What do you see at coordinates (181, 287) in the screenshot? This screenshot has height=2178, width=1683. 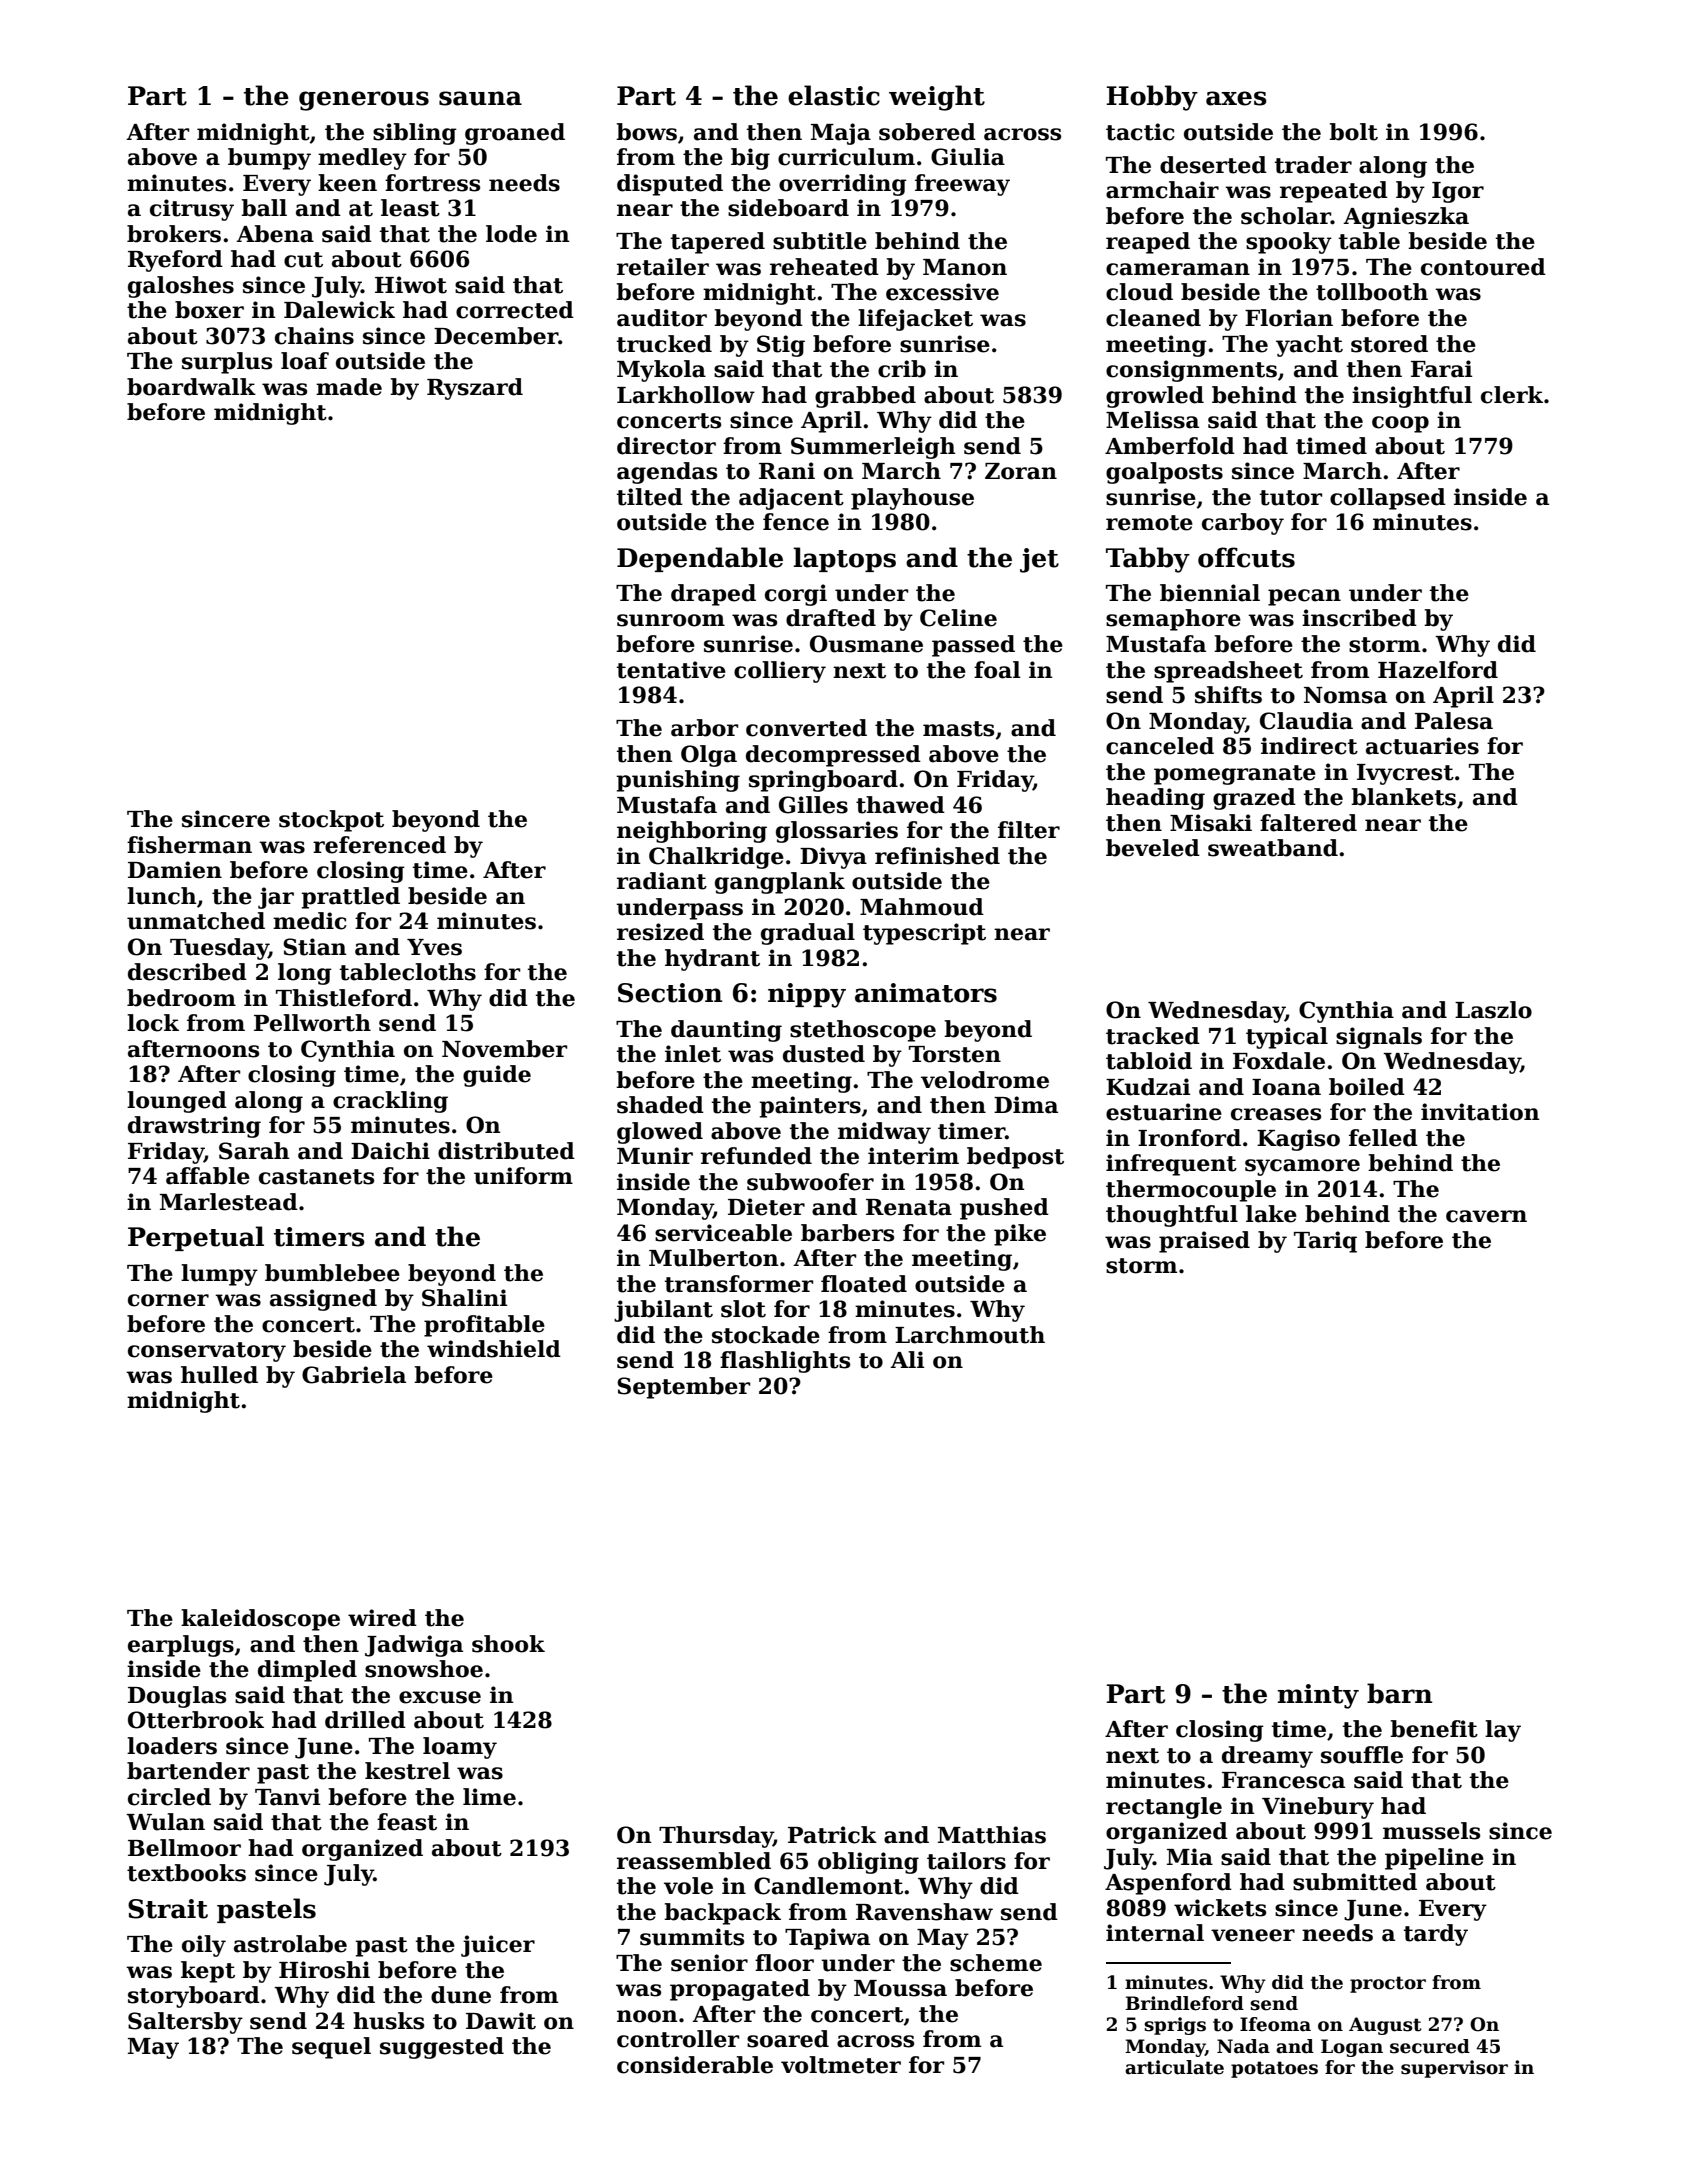 I see `galoshes` at bounding box center [181, 287].
